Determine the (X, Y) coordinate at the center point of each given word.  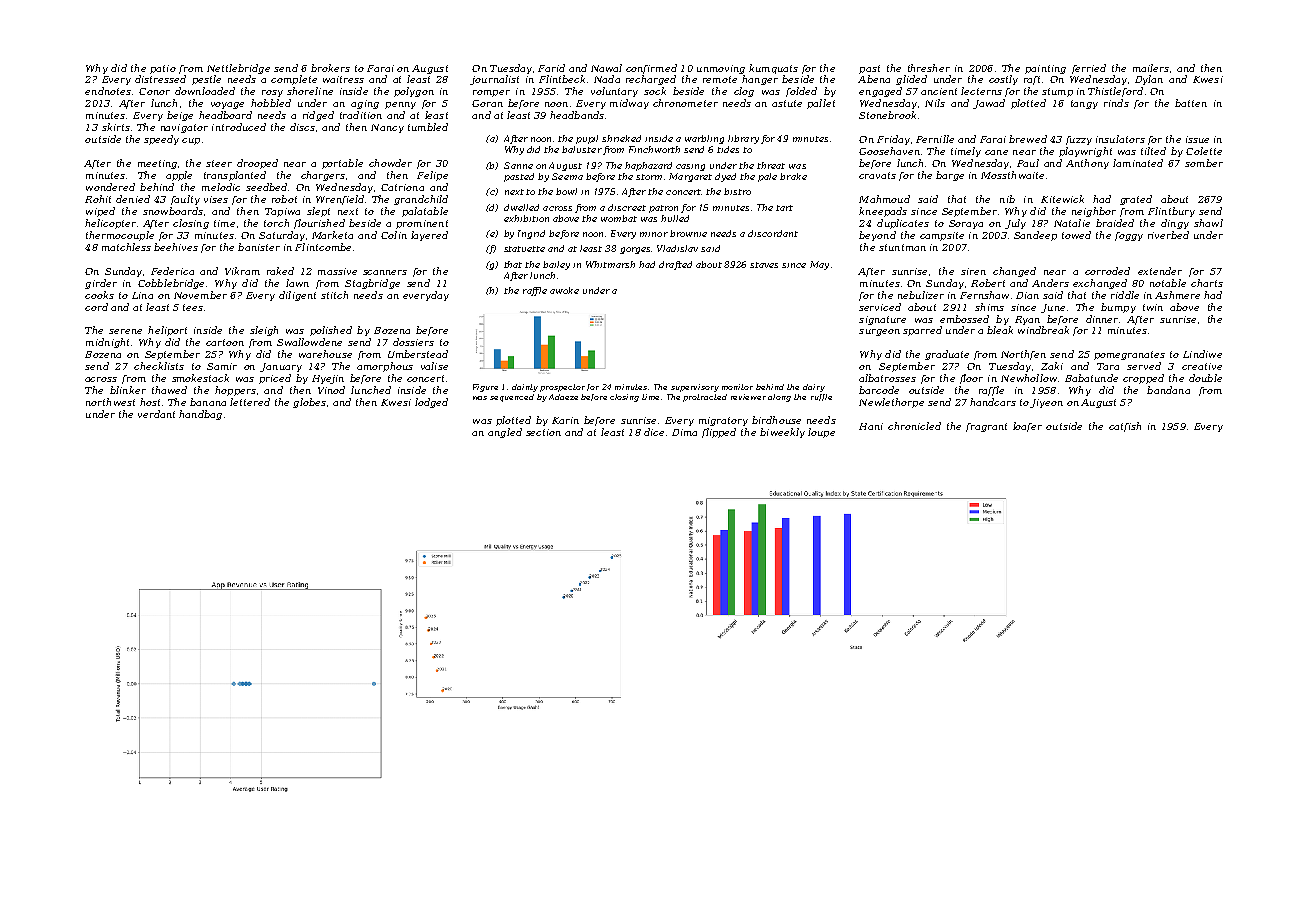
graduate (947, 355)
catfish (1125, 427)
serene (125, 331)
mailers (1151, 68)
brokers (330, 68)
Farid (551, 68)
